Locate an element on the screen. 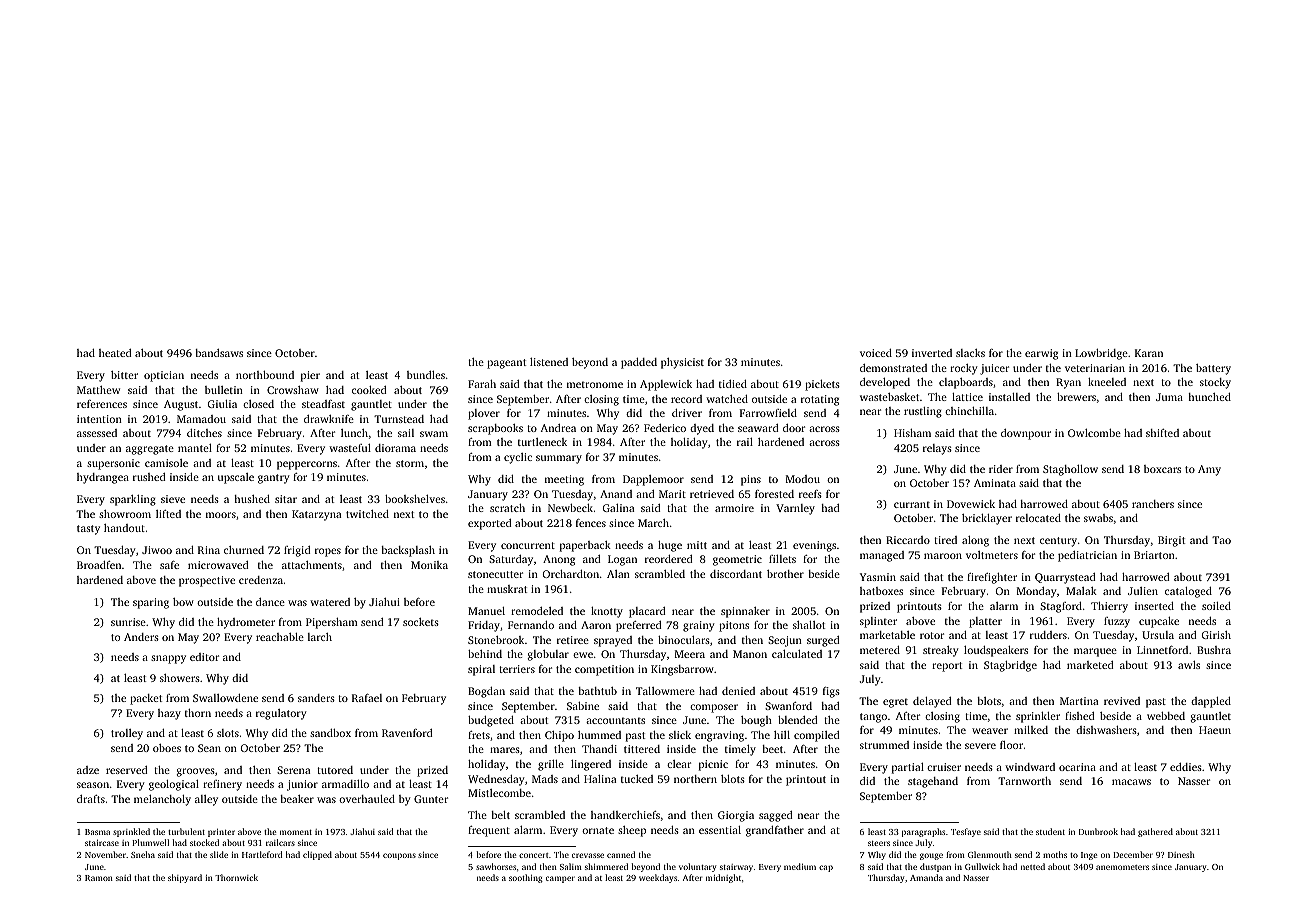 Image resolution: width=1308 pixels, height=924 pixels. denied is located at coordinates (738, 691).
